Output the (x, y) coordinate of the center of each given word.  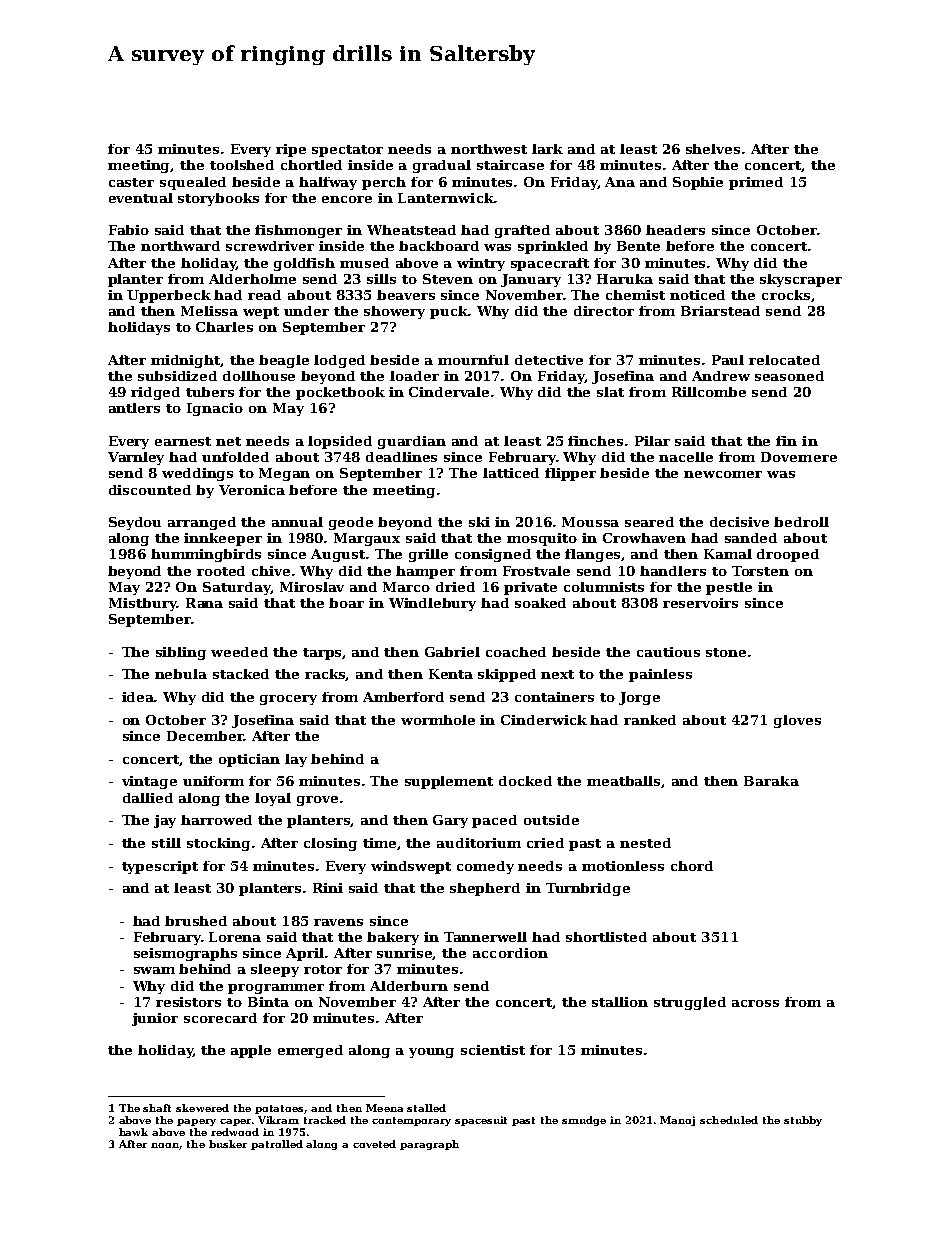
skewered (202, 1108)
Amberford (403, 697)
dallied (148, 798)
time (379, 843)
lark (547, 149)
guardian (412, 442)
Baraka (771, 781)
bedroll (801, 522)
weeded (239, 652)
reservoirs (700, 603)
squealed (193, 183)
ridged (155, 393)
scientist (493, 1050)
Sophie (698, 183)
